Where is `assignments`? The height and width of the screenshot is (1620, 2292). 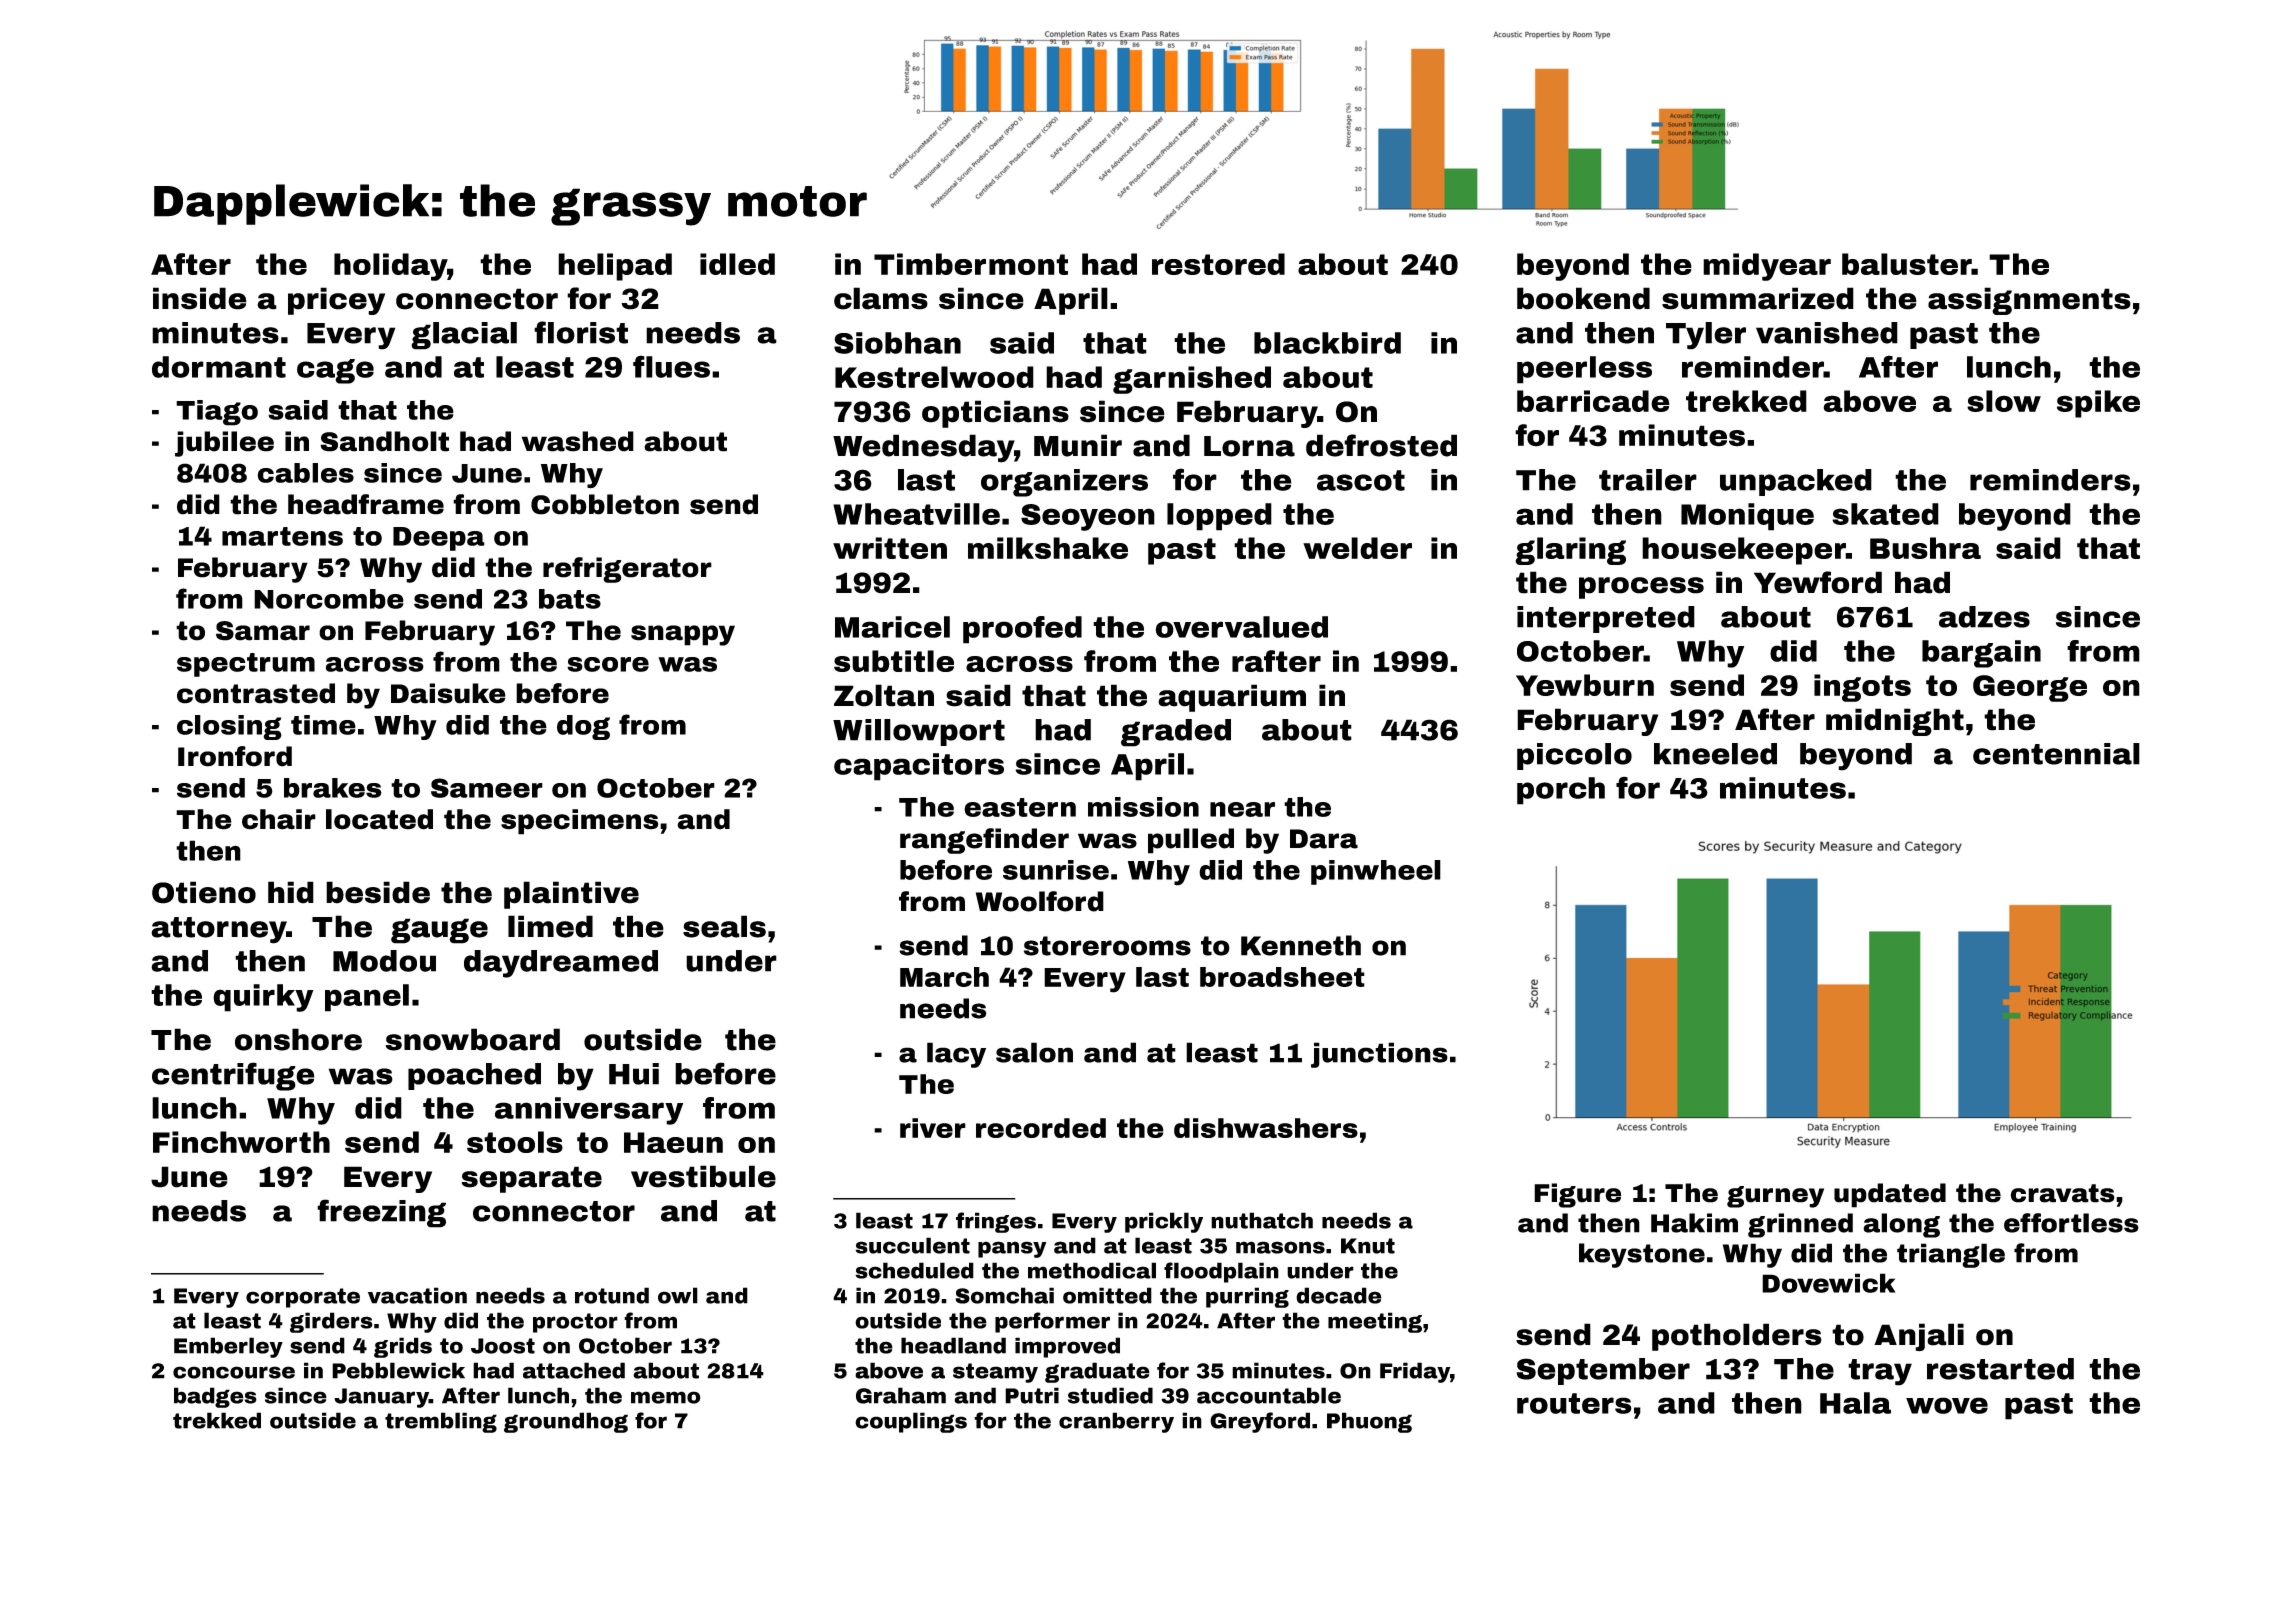 assignments is located at coordinates (2029, 301).
